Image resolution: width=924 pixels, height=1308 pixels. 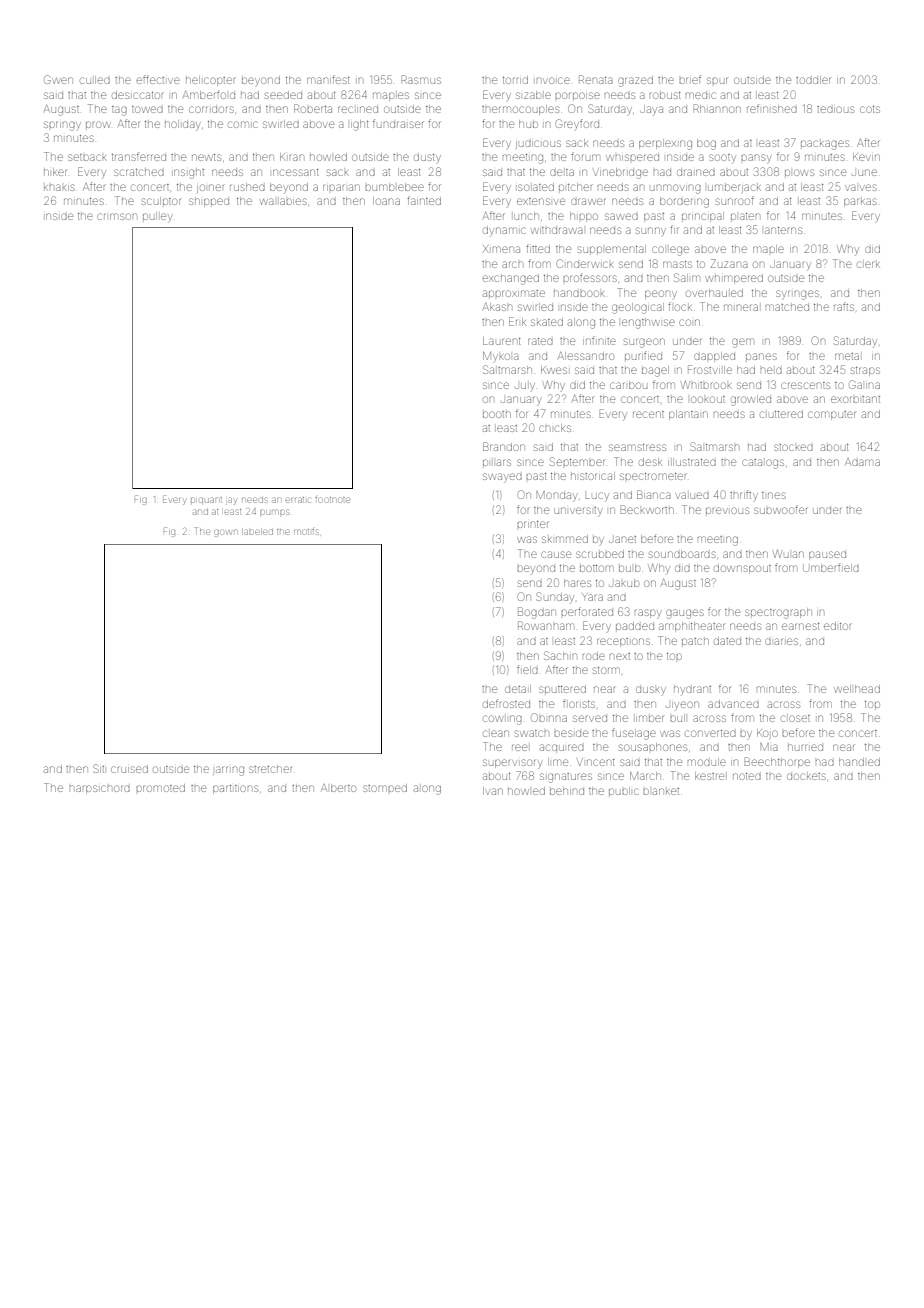 What do you see at coordinates (501, 356) in the screenshot?
I see `Mykola` at bounding box center [501, 356].
